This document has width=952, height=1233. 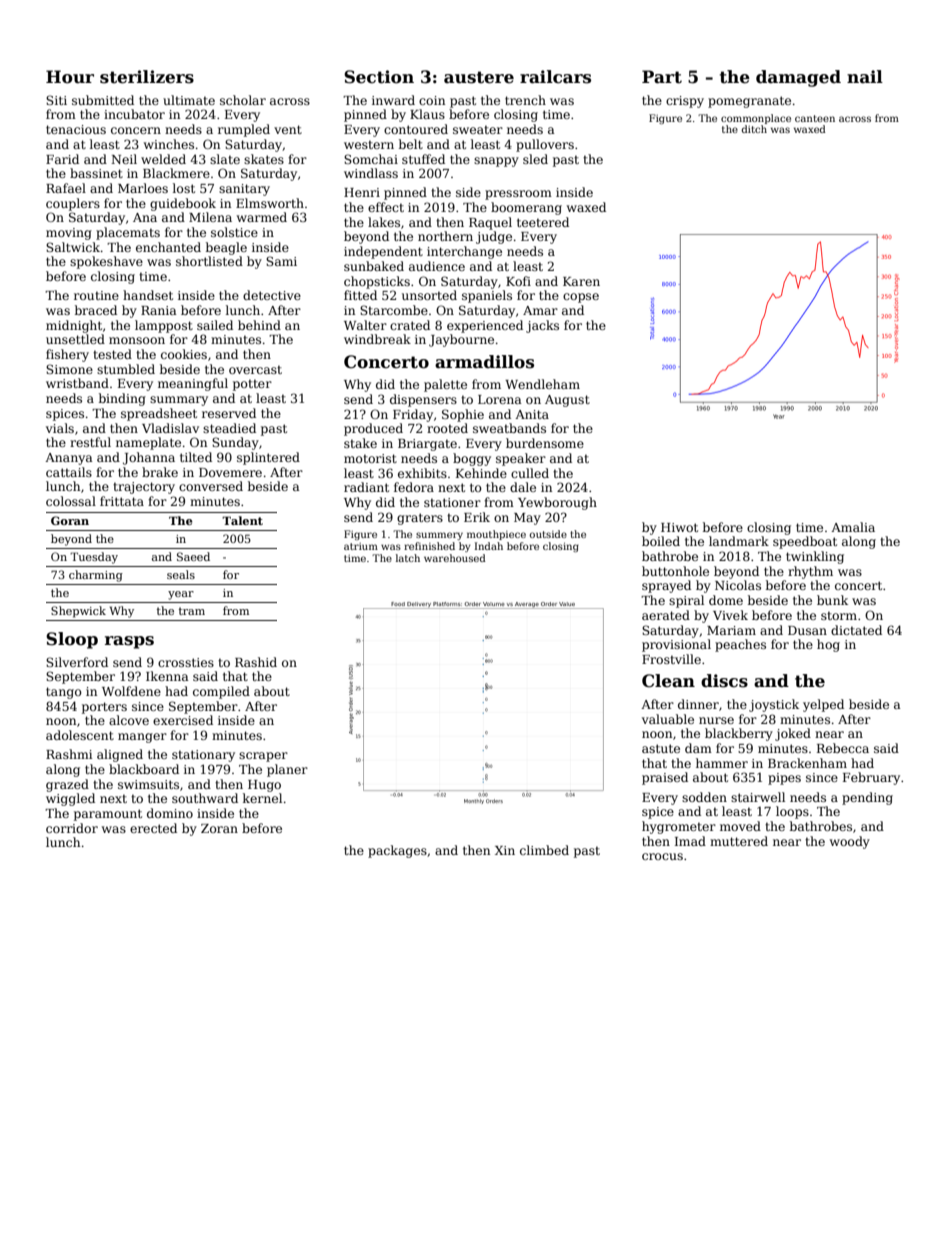 What do you see at coordinates (72, 828) in the document?
I see `corridor` at bounding box center [72, 828].
